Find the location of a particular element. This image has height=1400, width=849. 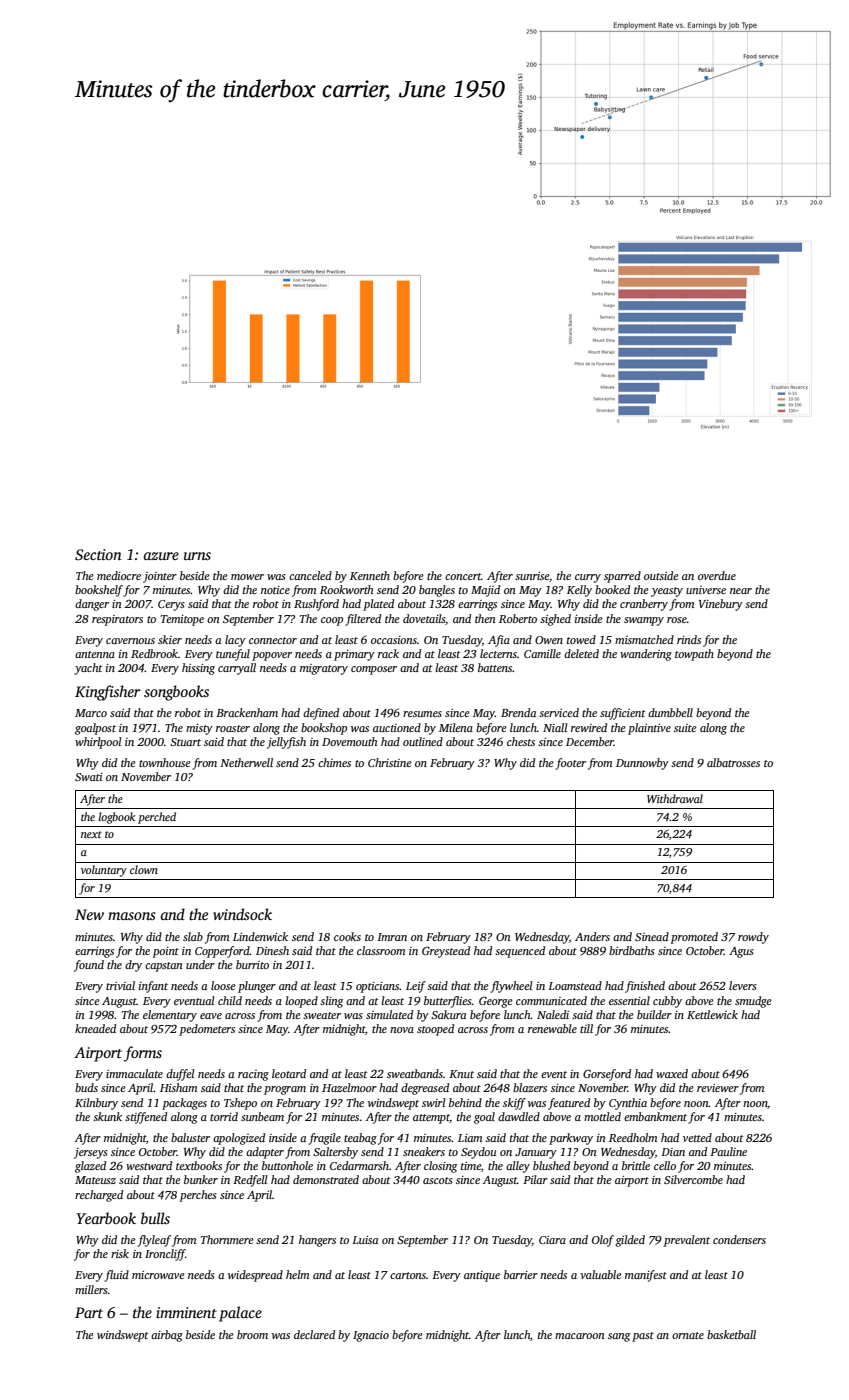

pedometers is located at coordinates (207, 1030).
